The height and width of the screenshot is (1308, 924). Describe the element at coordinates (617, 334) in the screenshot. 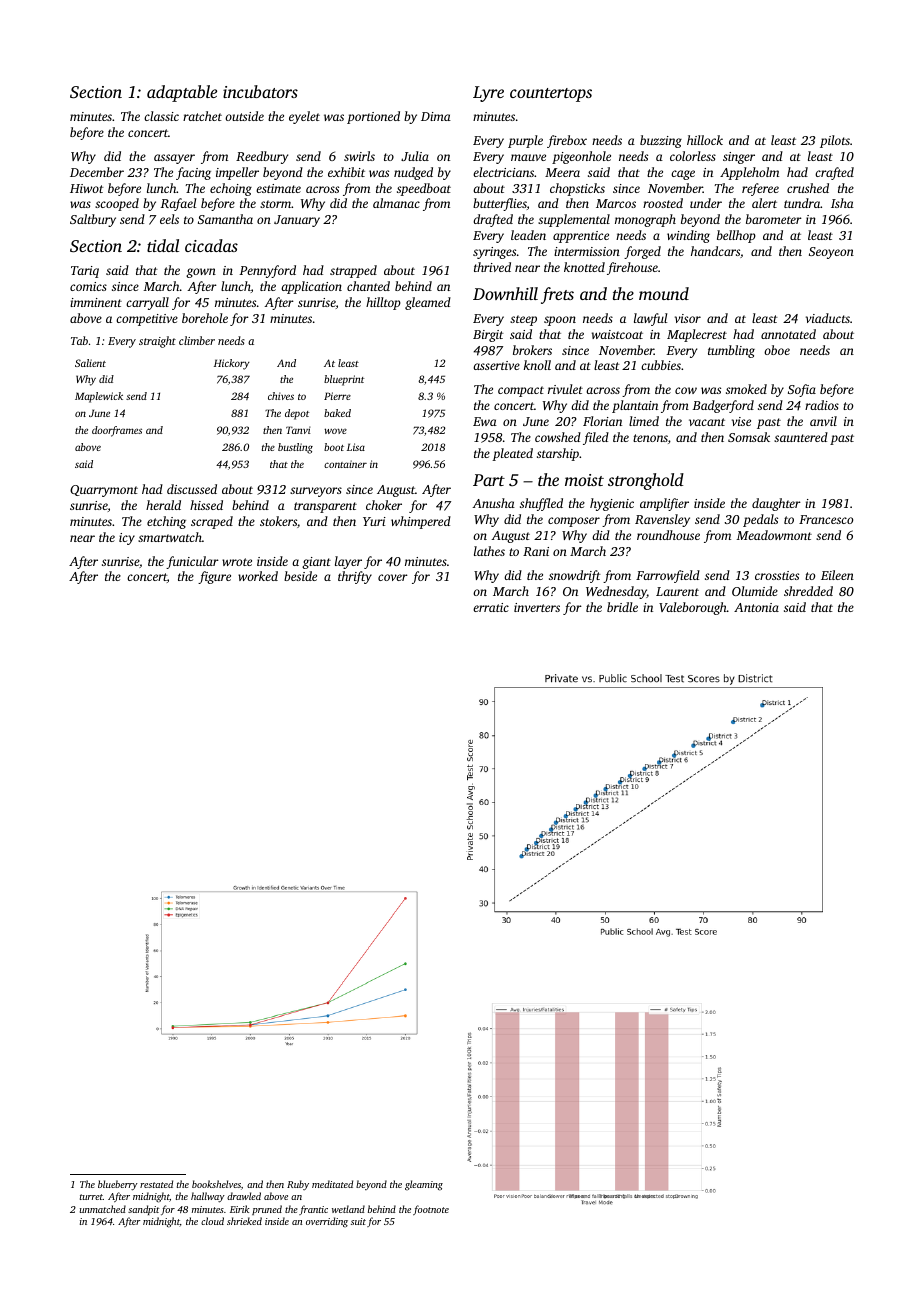

I see `waistcoat` at that location.
